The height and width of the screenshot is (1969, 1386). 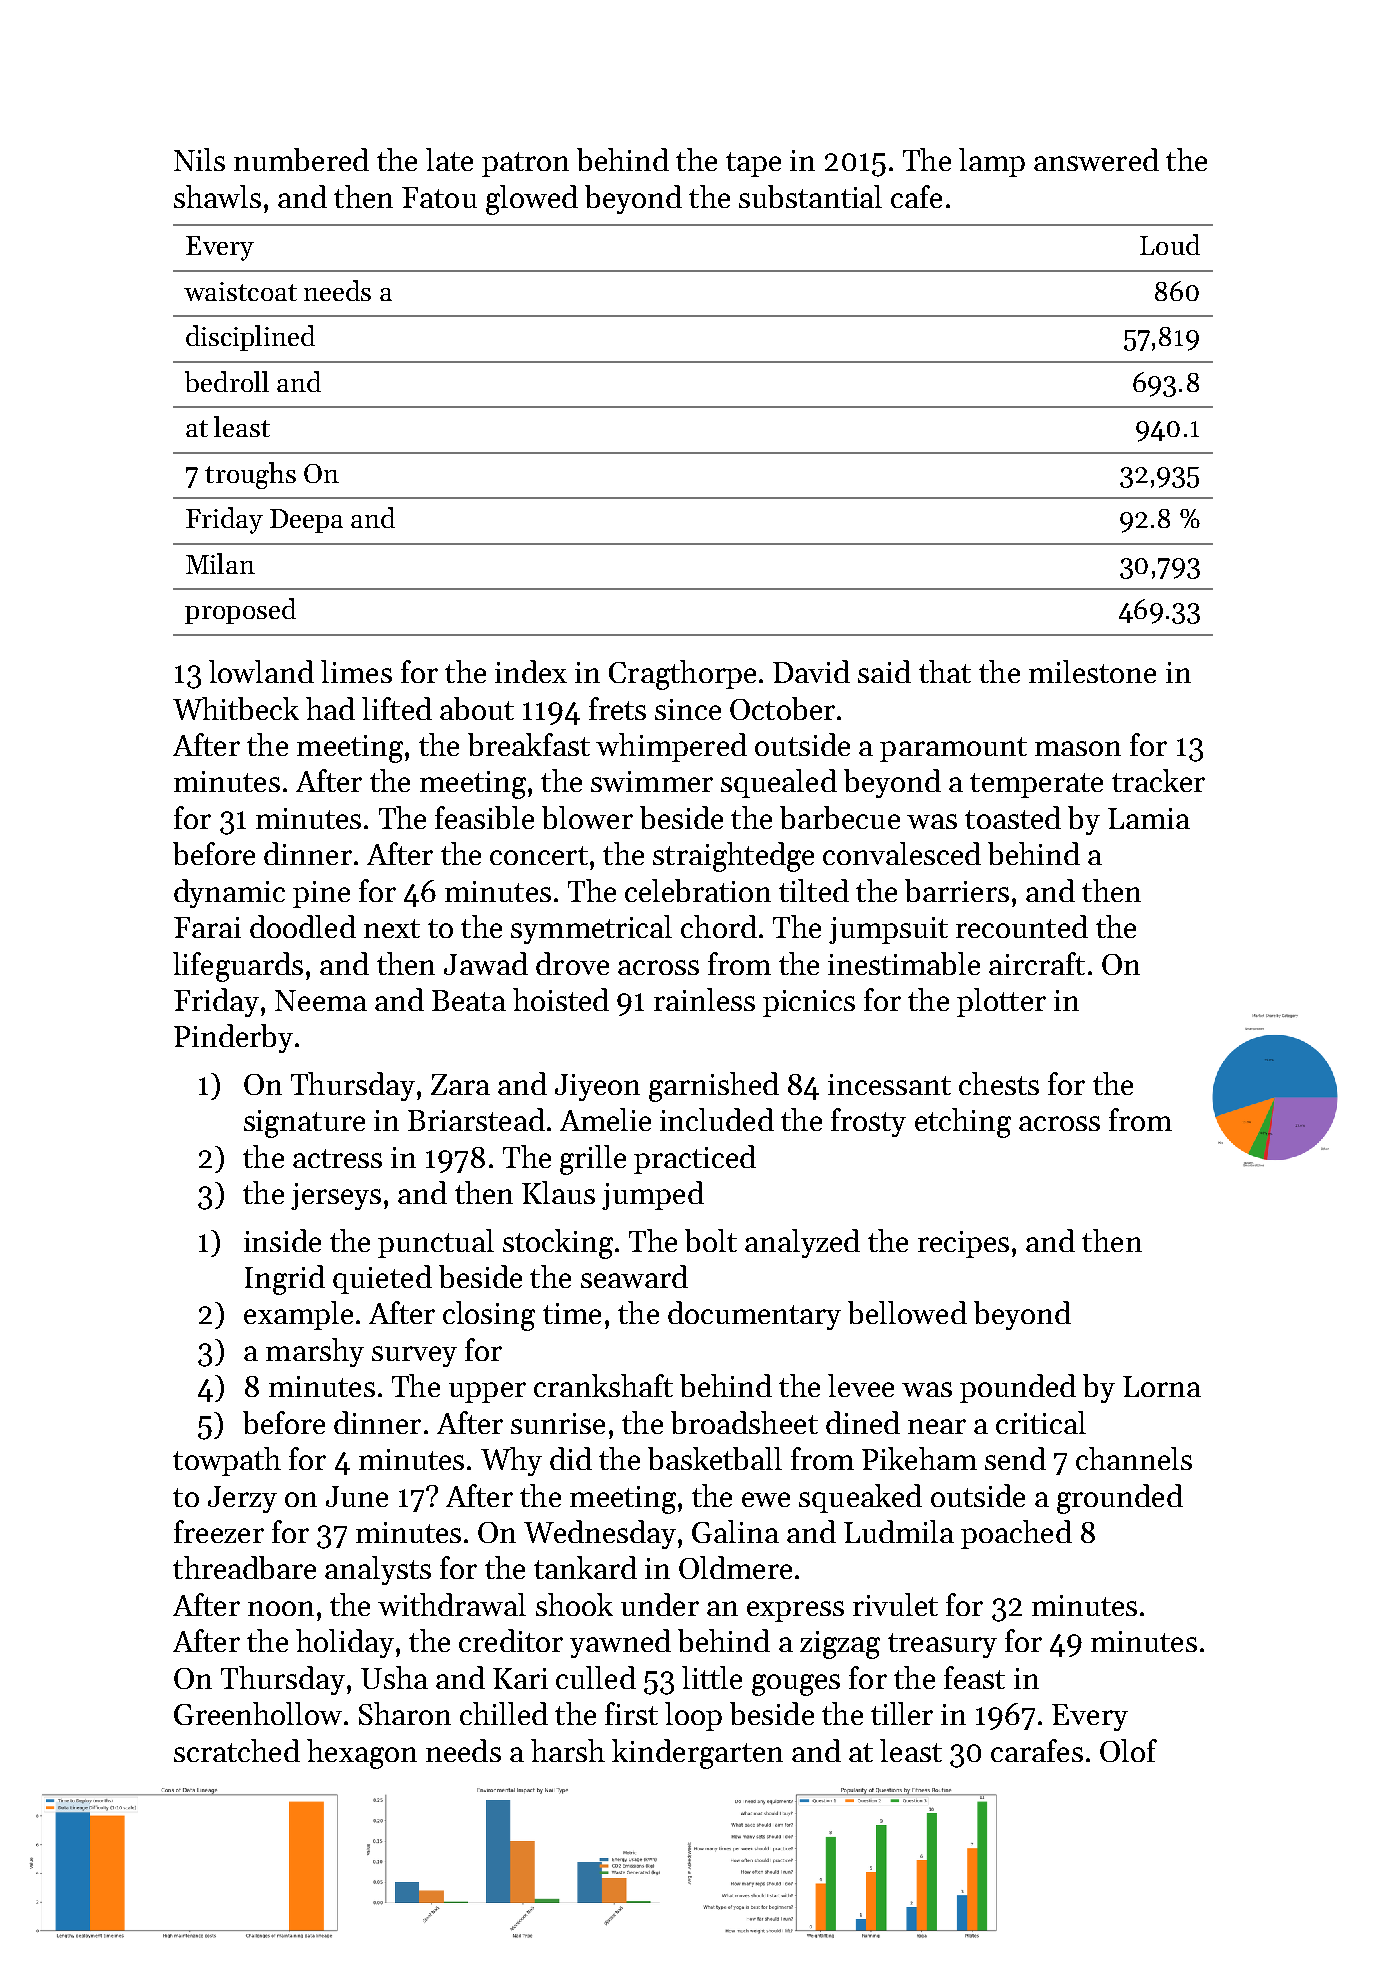 I want to click on milestone, so click(x=1092, y=671).
